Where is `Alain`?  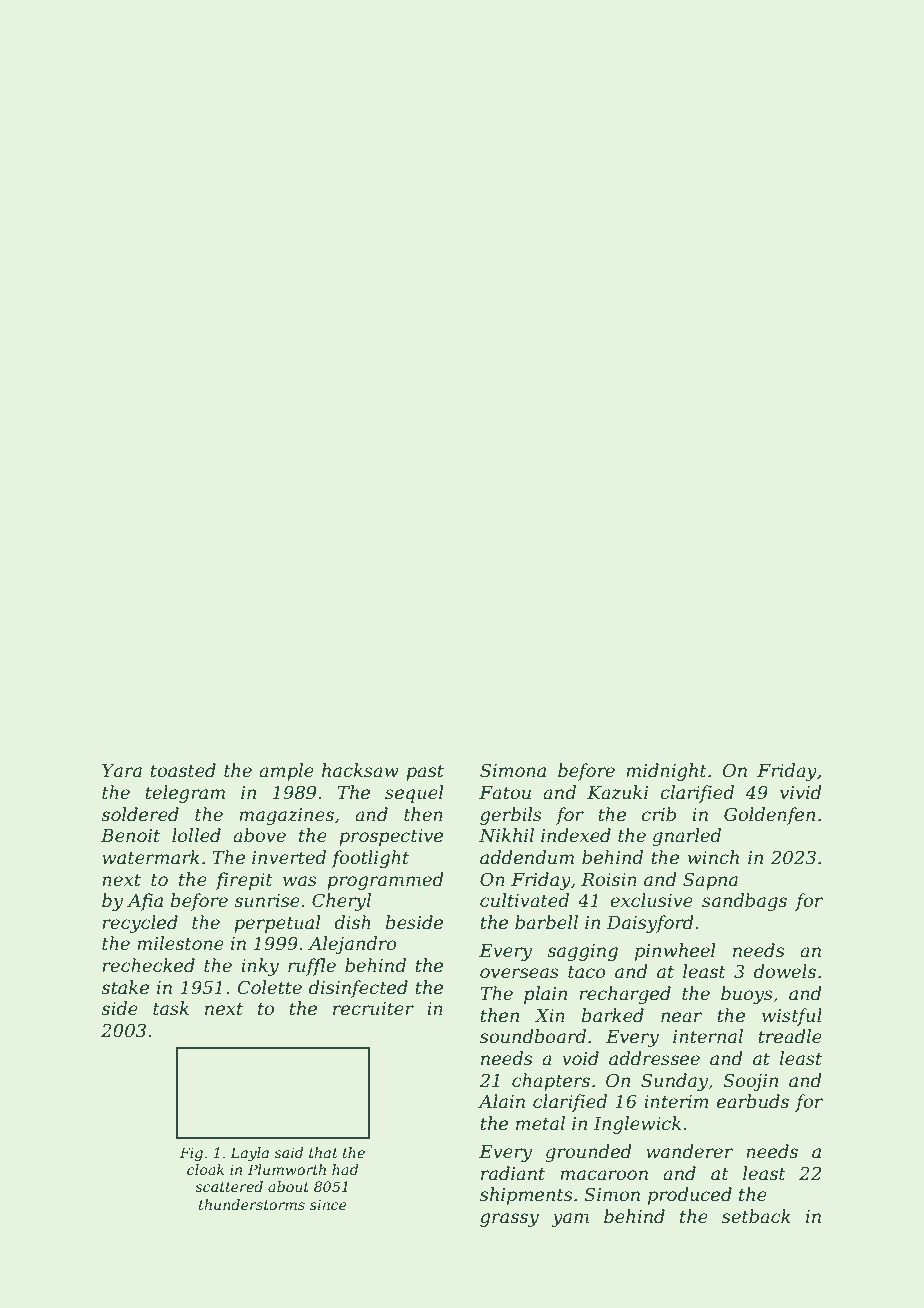 Alain is located at coordinates (501, 1101).
